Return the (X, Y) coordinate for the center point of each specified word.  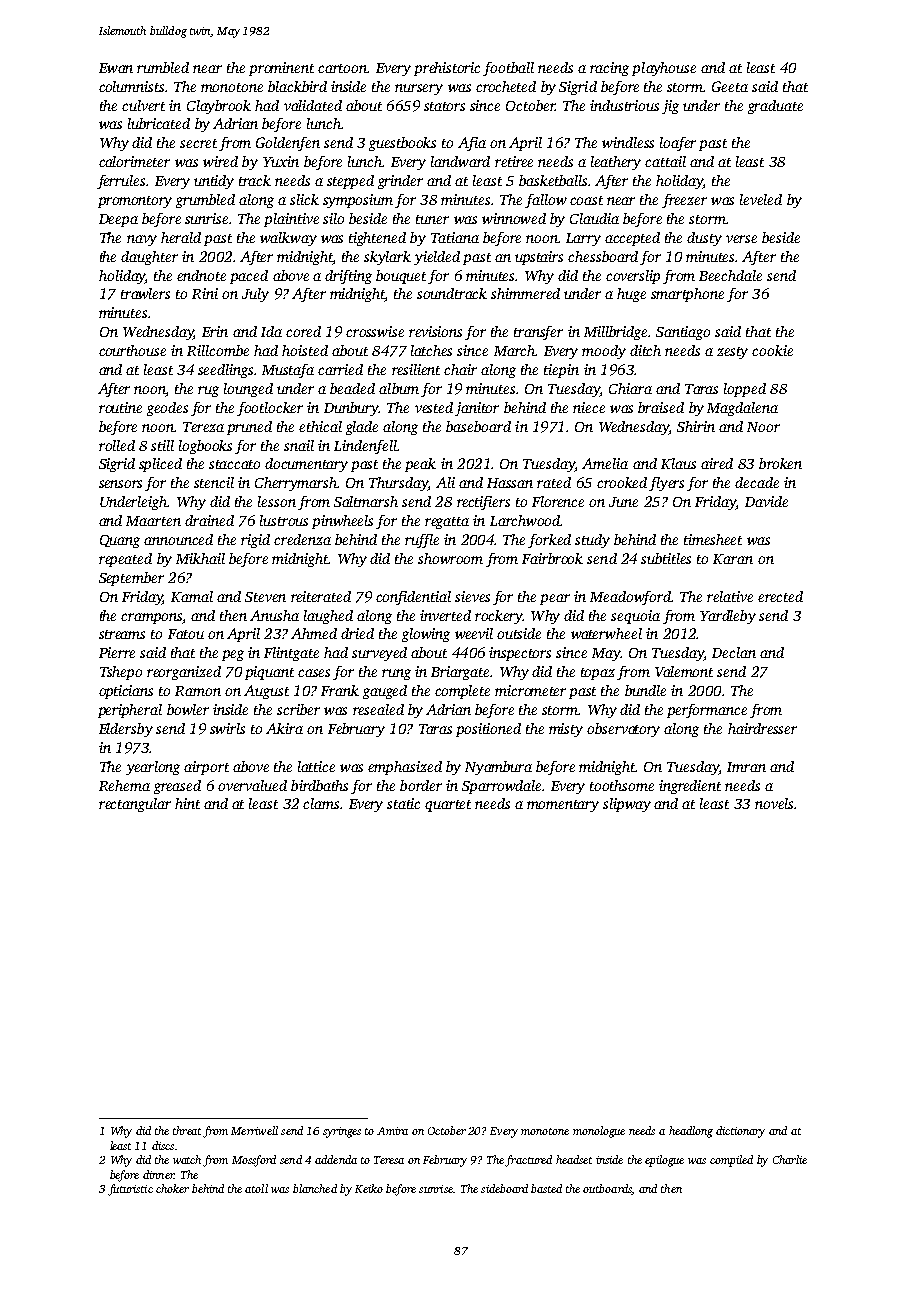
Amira (392, 1131)
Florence (558, 501)
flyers (666, 484)
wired (220, 161)
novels (774, 803)
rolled (117, 445)
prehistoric (447, 69)
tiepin (561, 371)
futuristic (130, 1190)
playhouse (664, 69)
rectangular (135, 805)
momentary (563, 806)
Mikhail (200, 558)
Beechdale (730, 275)
